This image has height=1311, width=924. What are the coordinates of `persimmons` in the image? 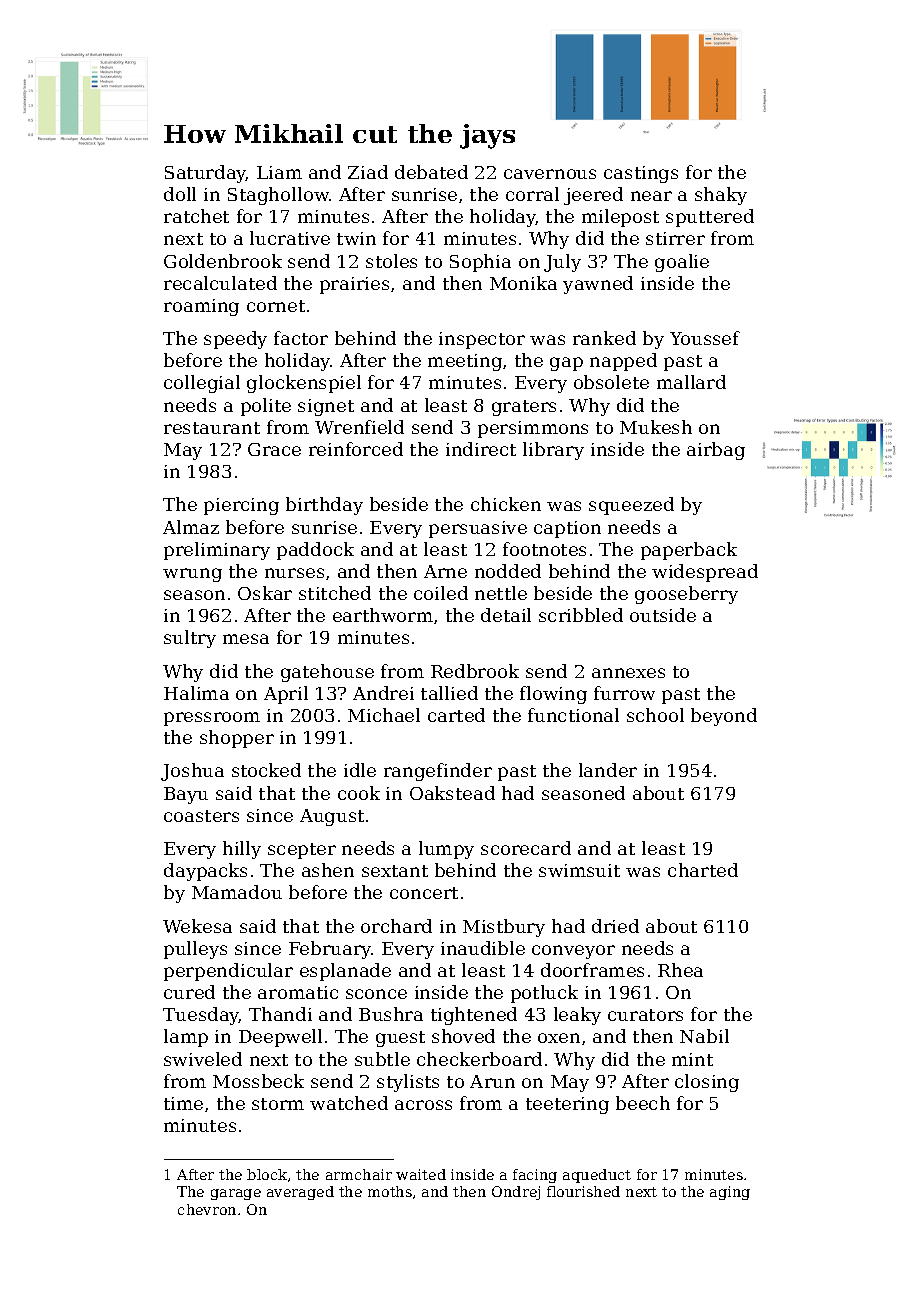 It's located at (533, 429).
